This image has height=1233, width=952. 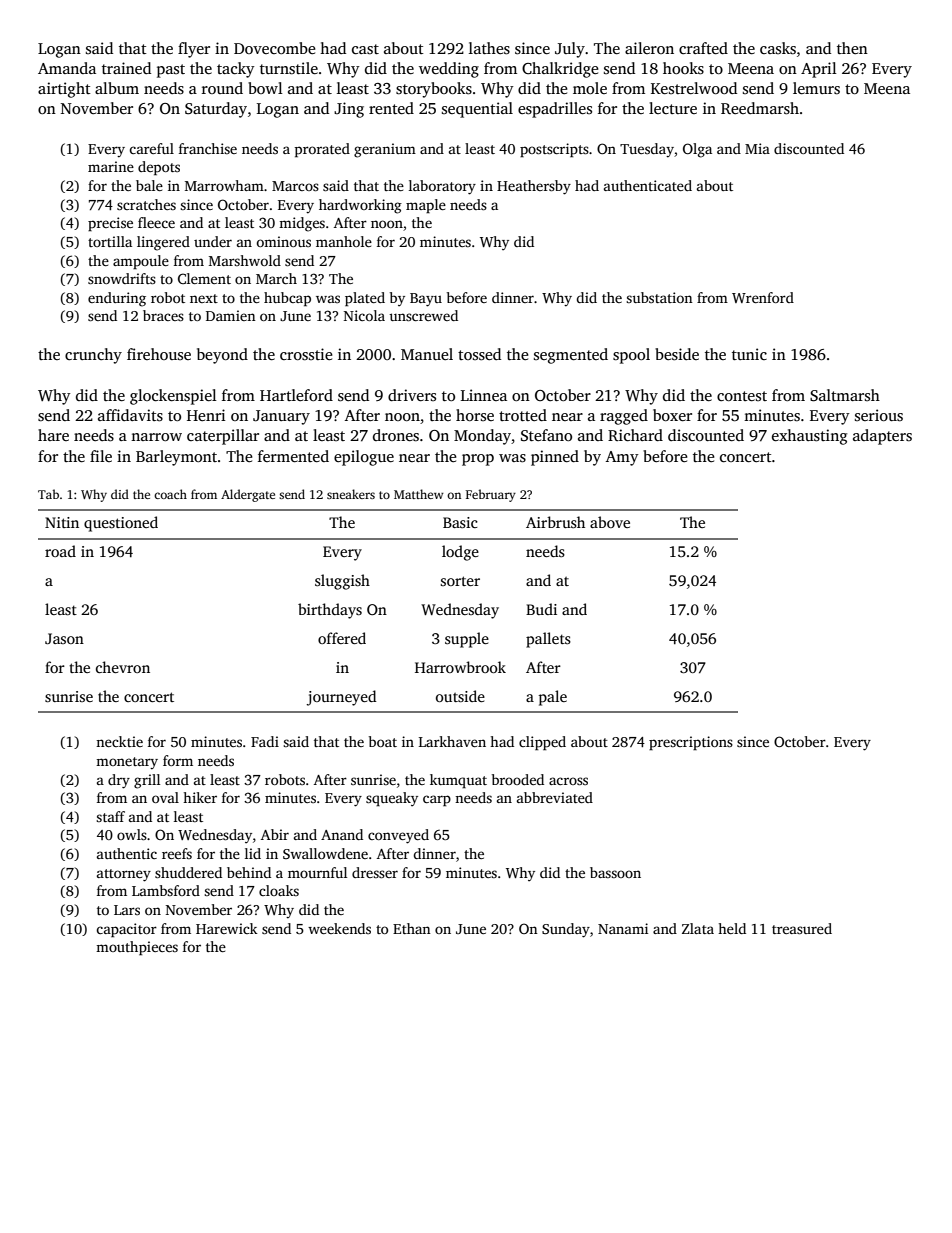 What do you see at coordinates (124, 875) in the image?
I see `attorney` at bounding box center [124, 875].
